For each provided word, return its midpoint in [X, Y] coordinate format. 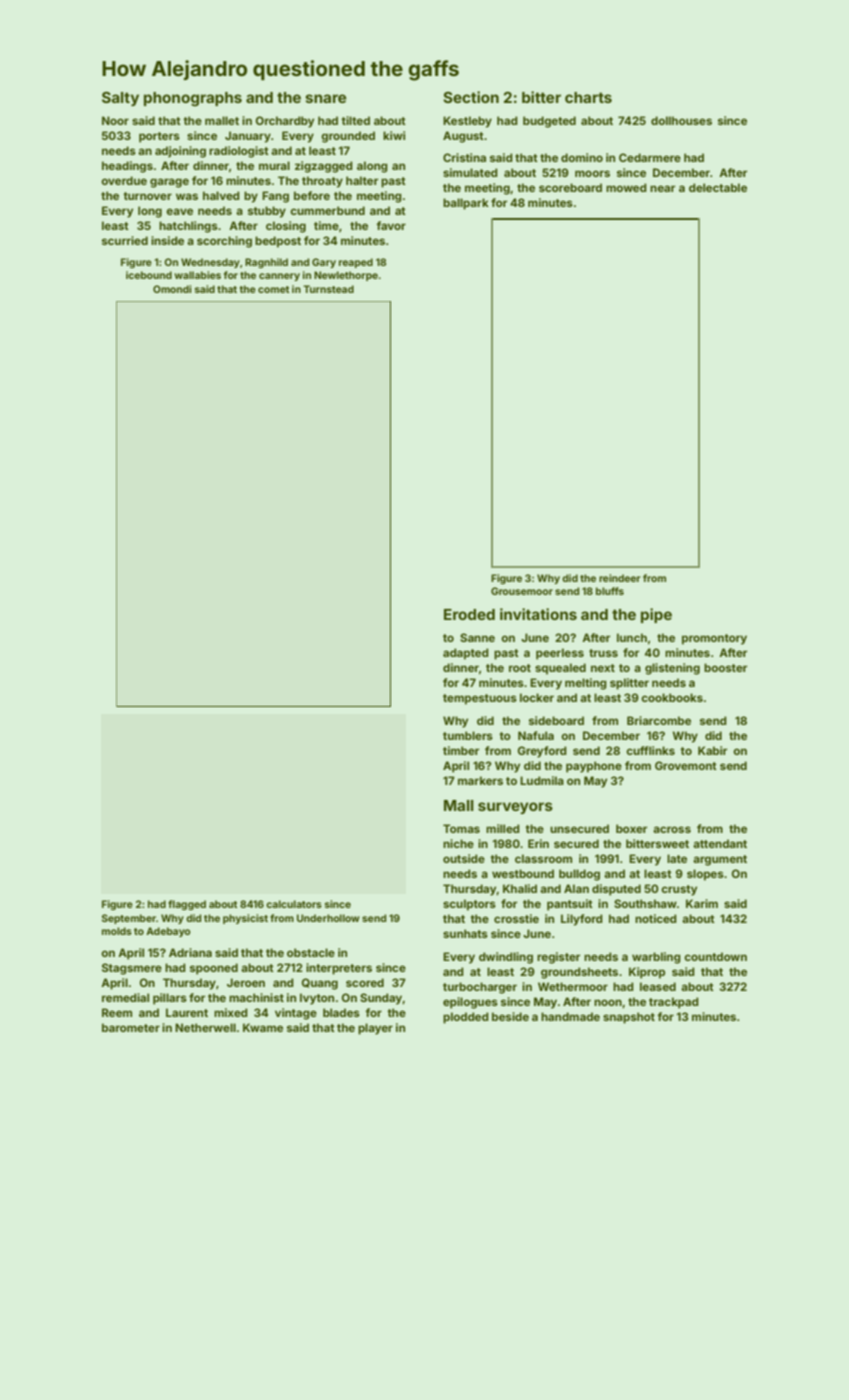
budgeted [549, 122]
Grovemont [686, 765]
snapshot [629, 1018]
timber [461, 750]
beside [510, 1016]
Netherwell [205, 1027]
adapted [466, 654]
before [312, 195]
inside [167, 240]
